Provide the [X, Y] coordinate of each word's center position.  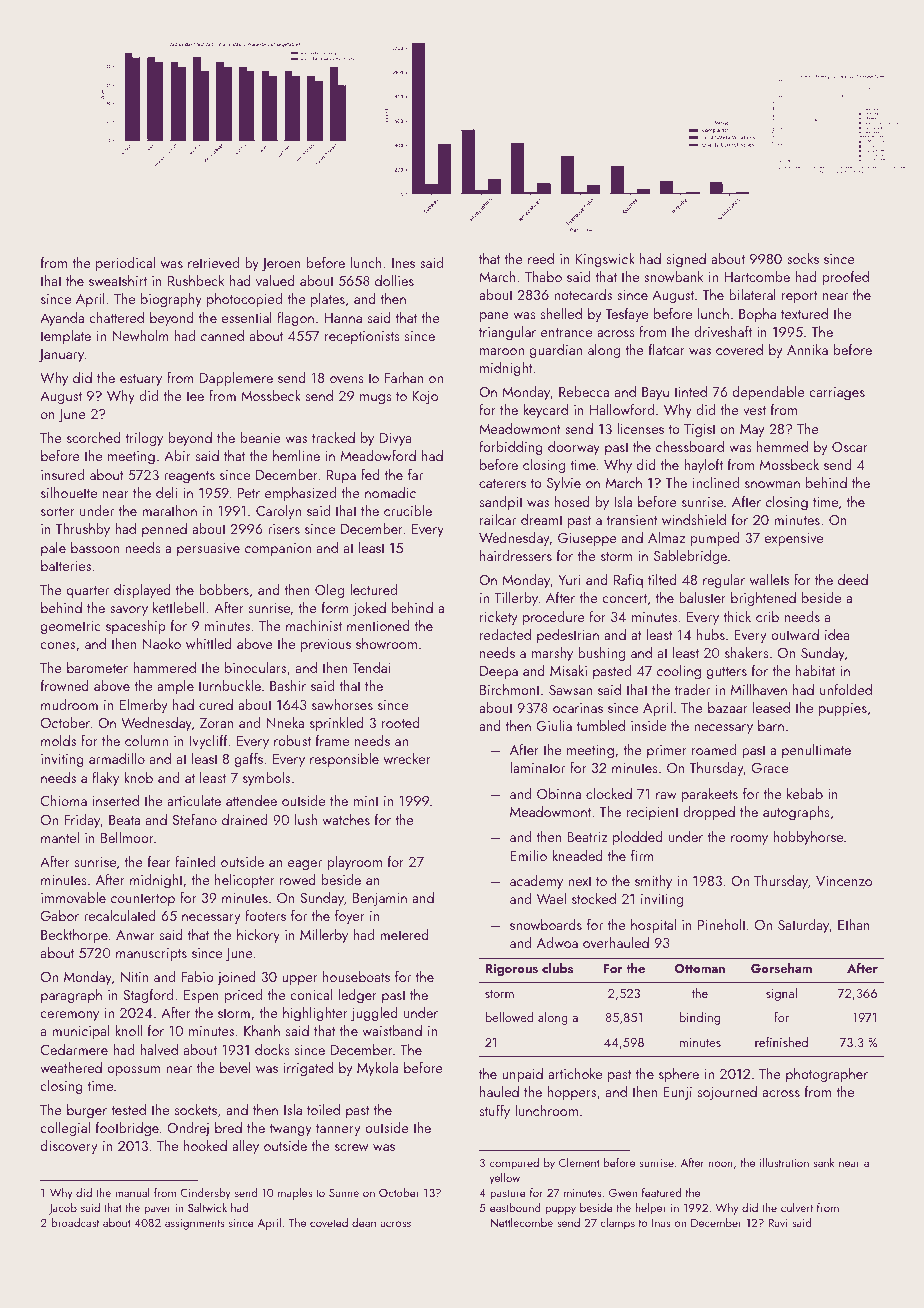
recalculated [120, 915]
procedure [554, 618]
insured [62, 474]
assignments [195, 1224]
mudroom [69, 704]
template [65, 337]
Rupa [341, 476]
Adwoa [557, 942]
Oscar [850, 447]
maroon [502, 351]
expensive [794, 539]
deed [853, 579]
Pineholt [722, 924]
